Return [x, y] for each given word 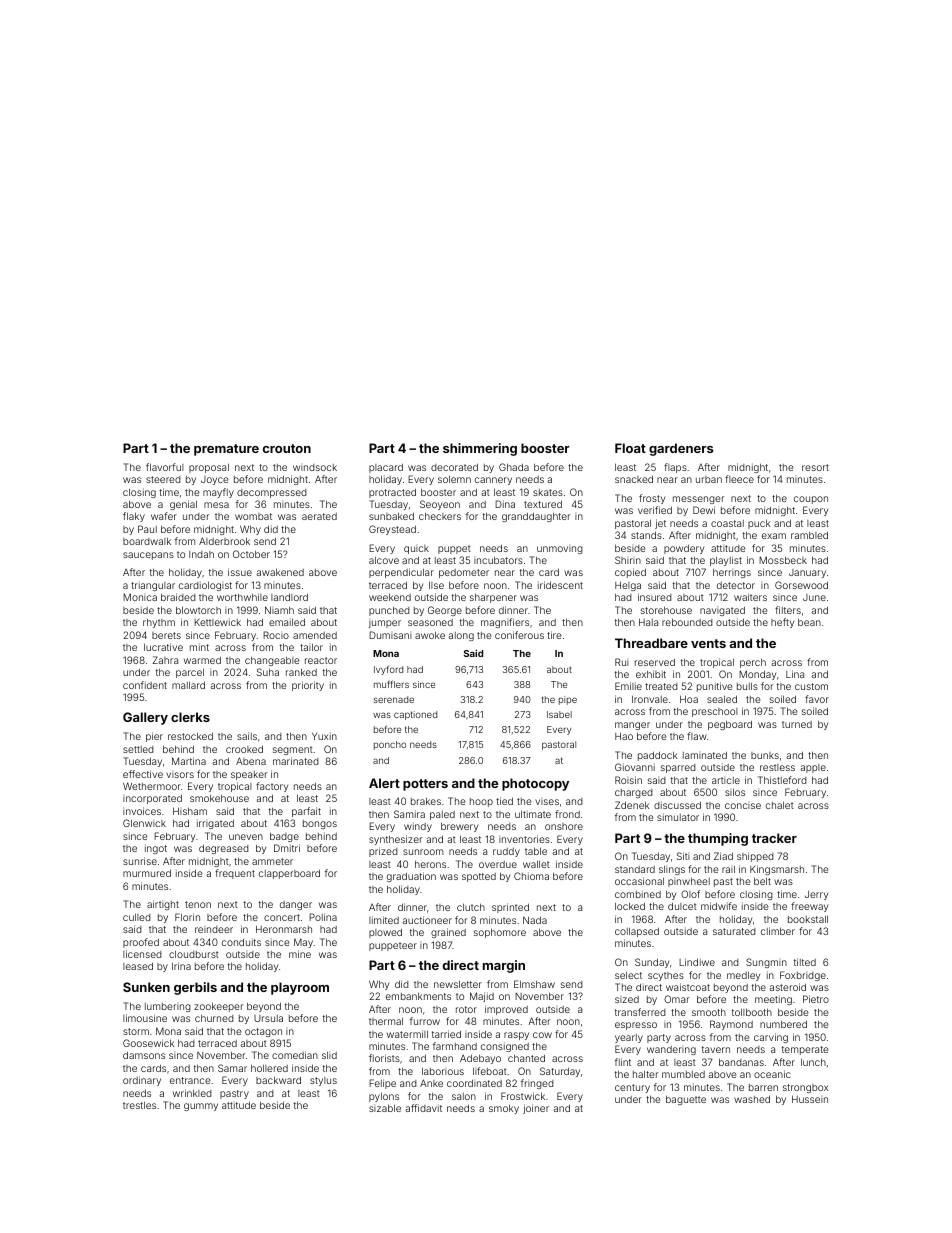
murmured [147, 873]
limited [384, 920]
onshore [564, 826]
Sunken [146, 987]
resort [815, 467]
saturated [734, 931]
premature [226, 450]
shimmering [480, 449]
